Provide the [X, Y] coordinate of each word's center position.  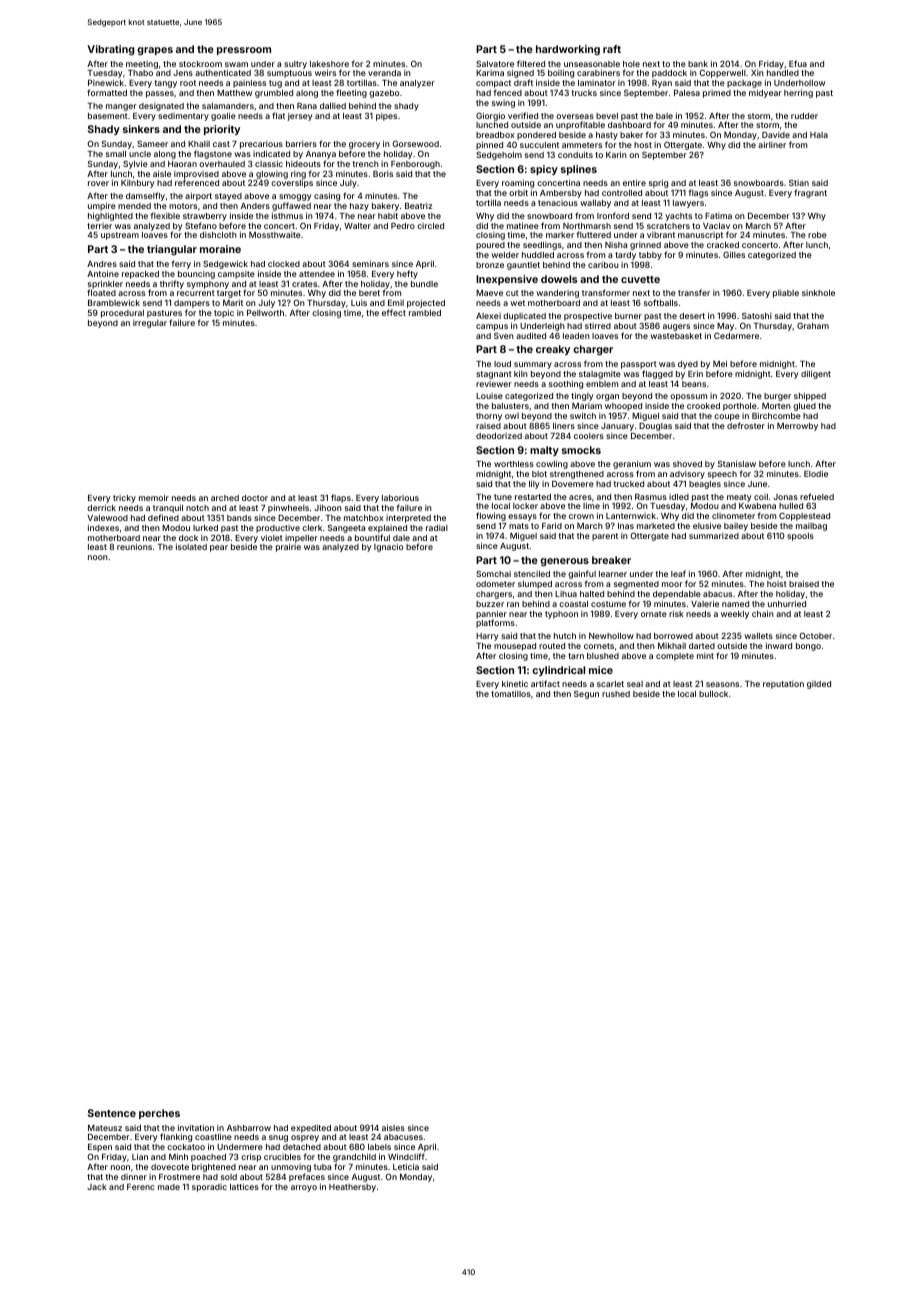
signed [520, 73]
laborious [400, 498]
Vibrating [110, 50]
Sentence [112, 1113]
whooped [623, 407]
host [643, 145]
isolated [191, 546]
